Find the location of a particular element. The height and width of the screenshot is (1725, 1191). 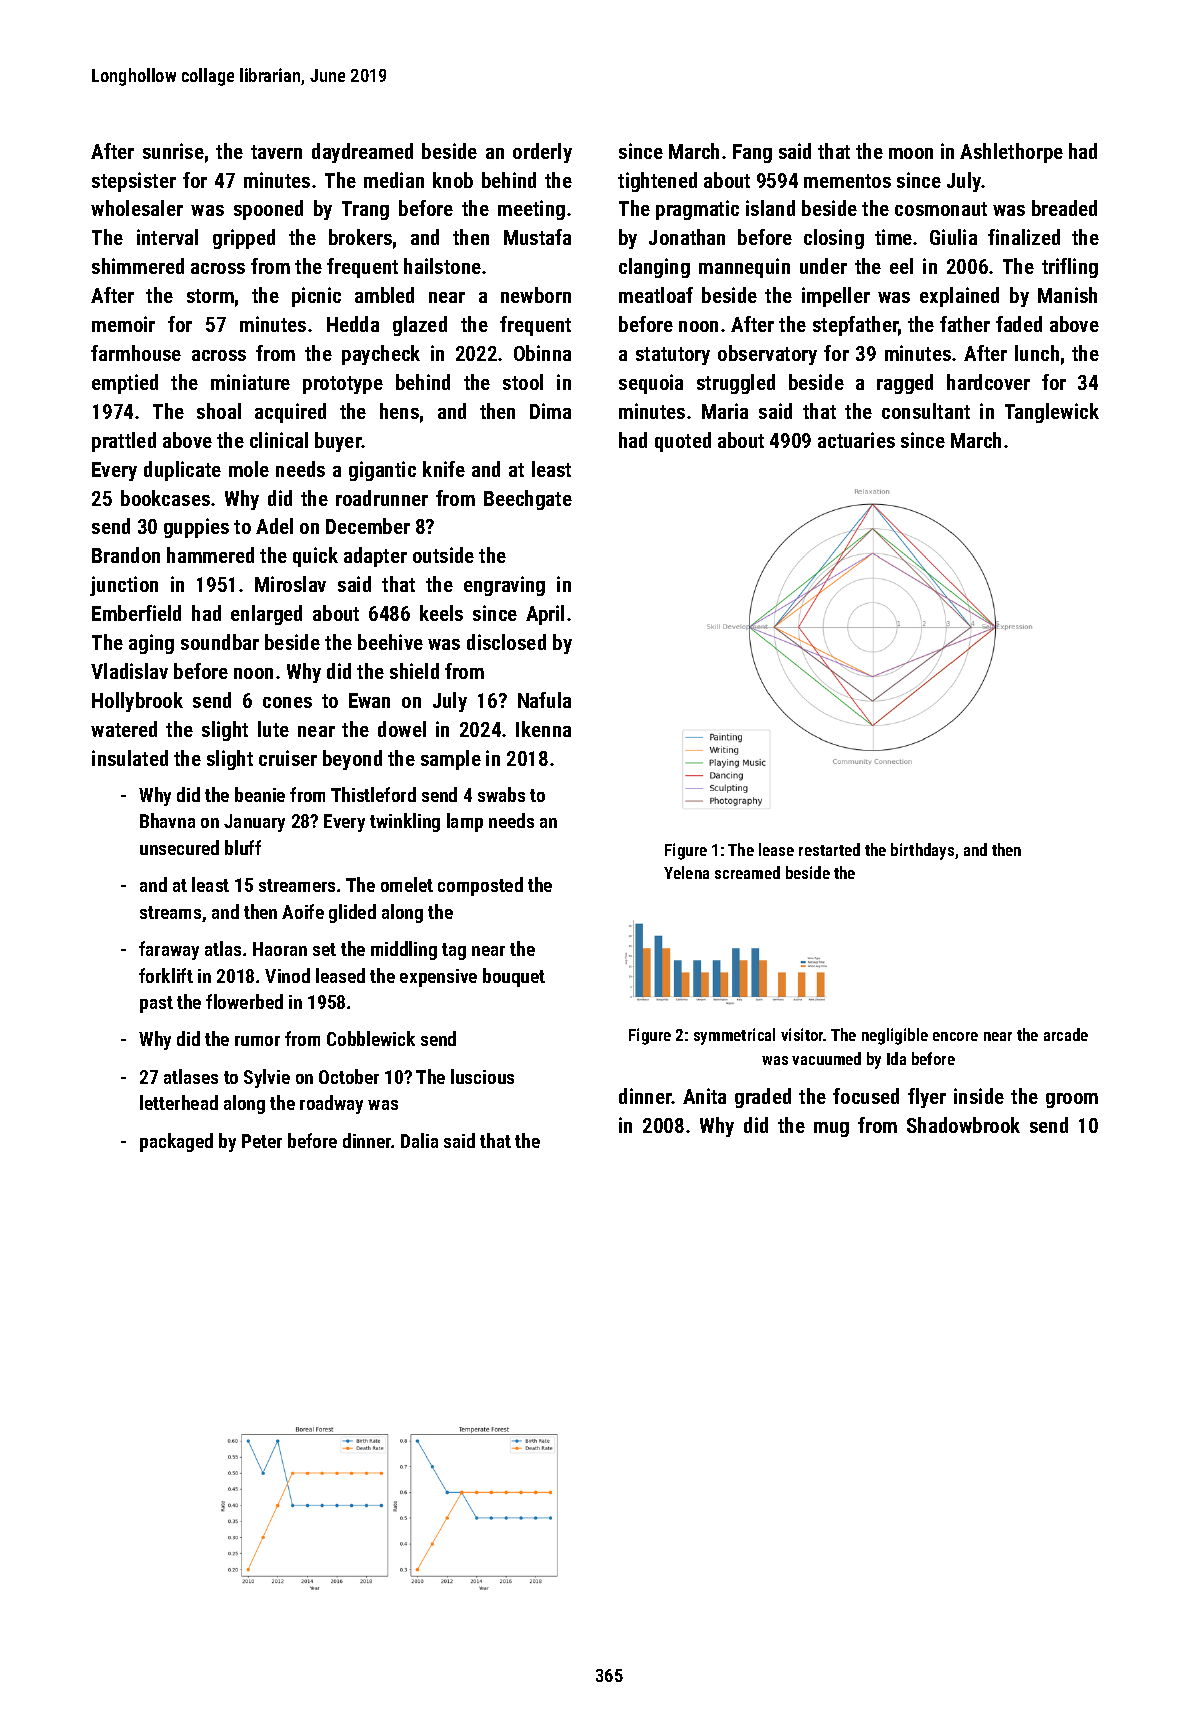

Giulia is located at coordinates (953, 237).
